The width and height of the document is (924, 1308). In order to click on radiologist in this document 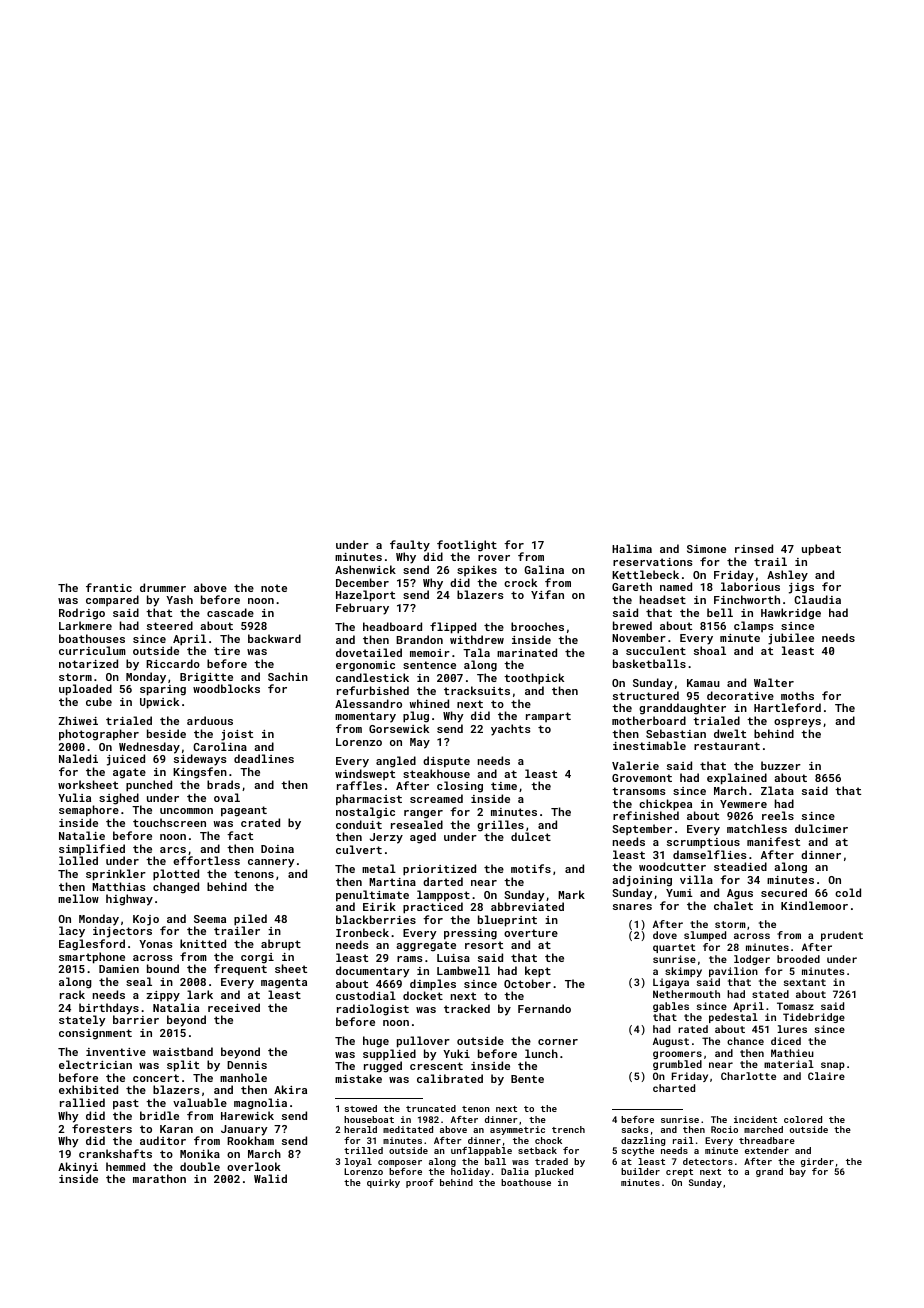, I will do `click(373, 1010)`.
